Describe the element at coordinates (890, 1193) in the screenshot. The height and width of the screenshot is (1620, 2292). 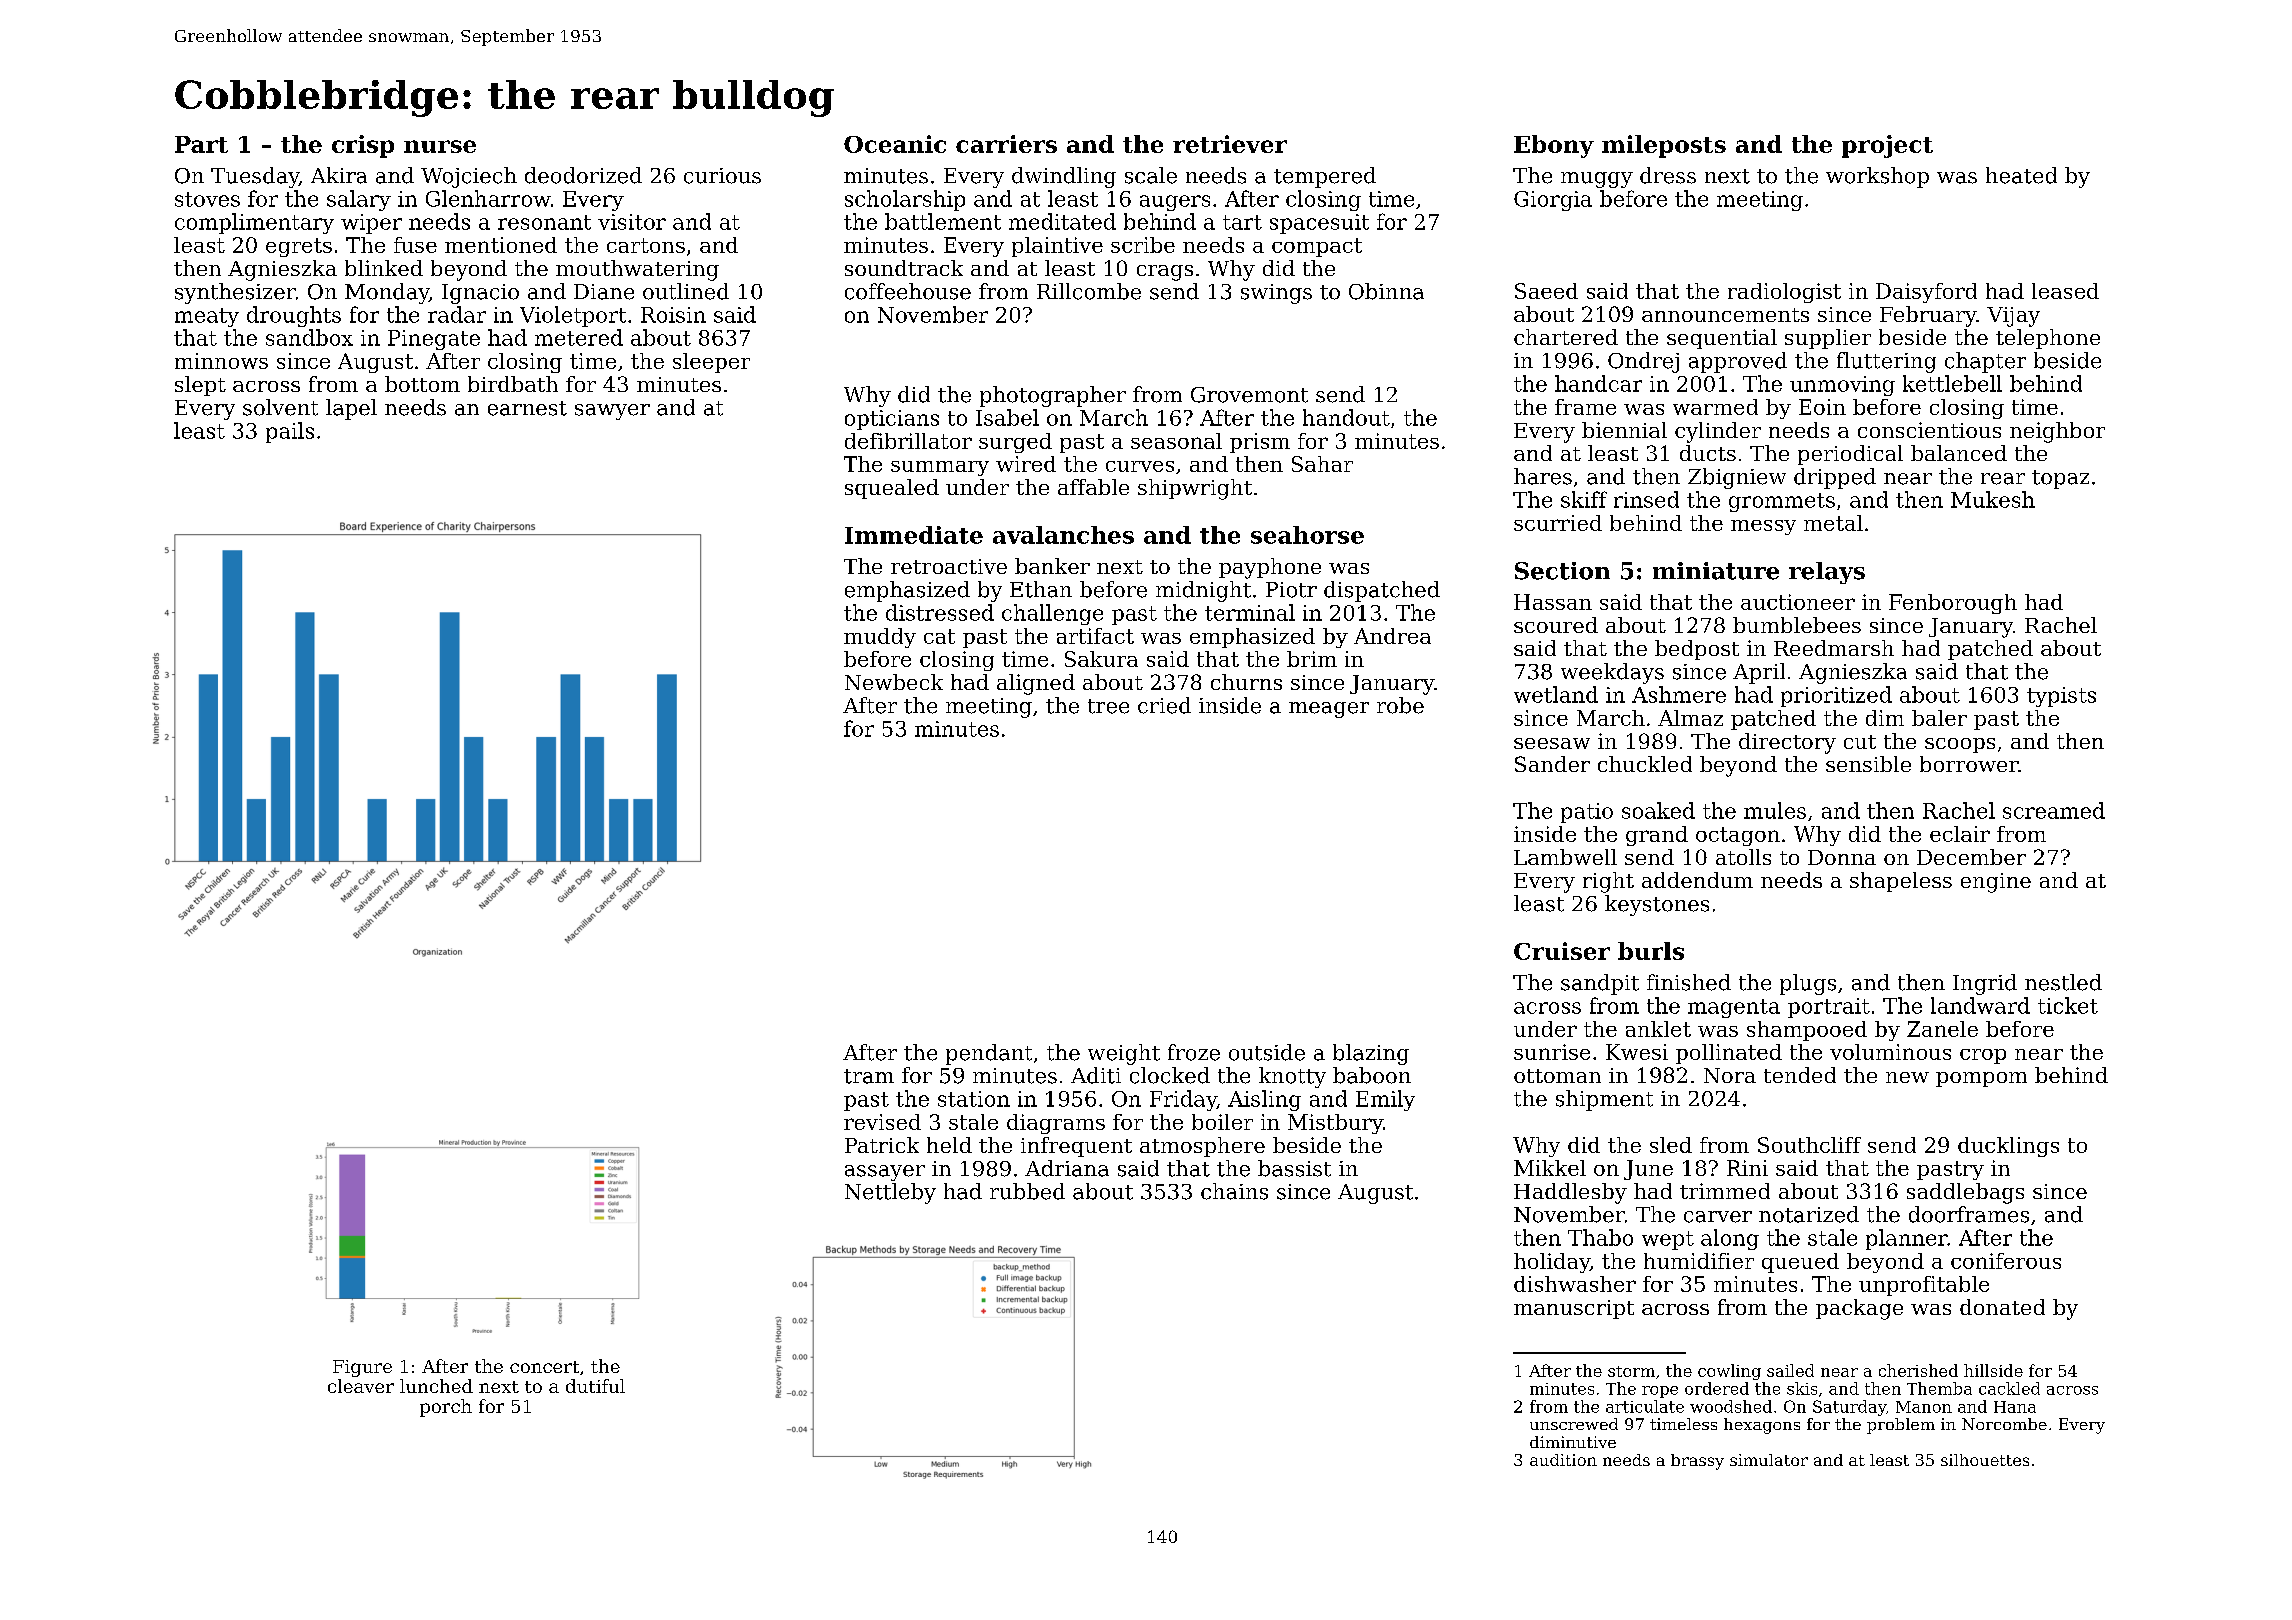
I see `Nettleby` at that location.
